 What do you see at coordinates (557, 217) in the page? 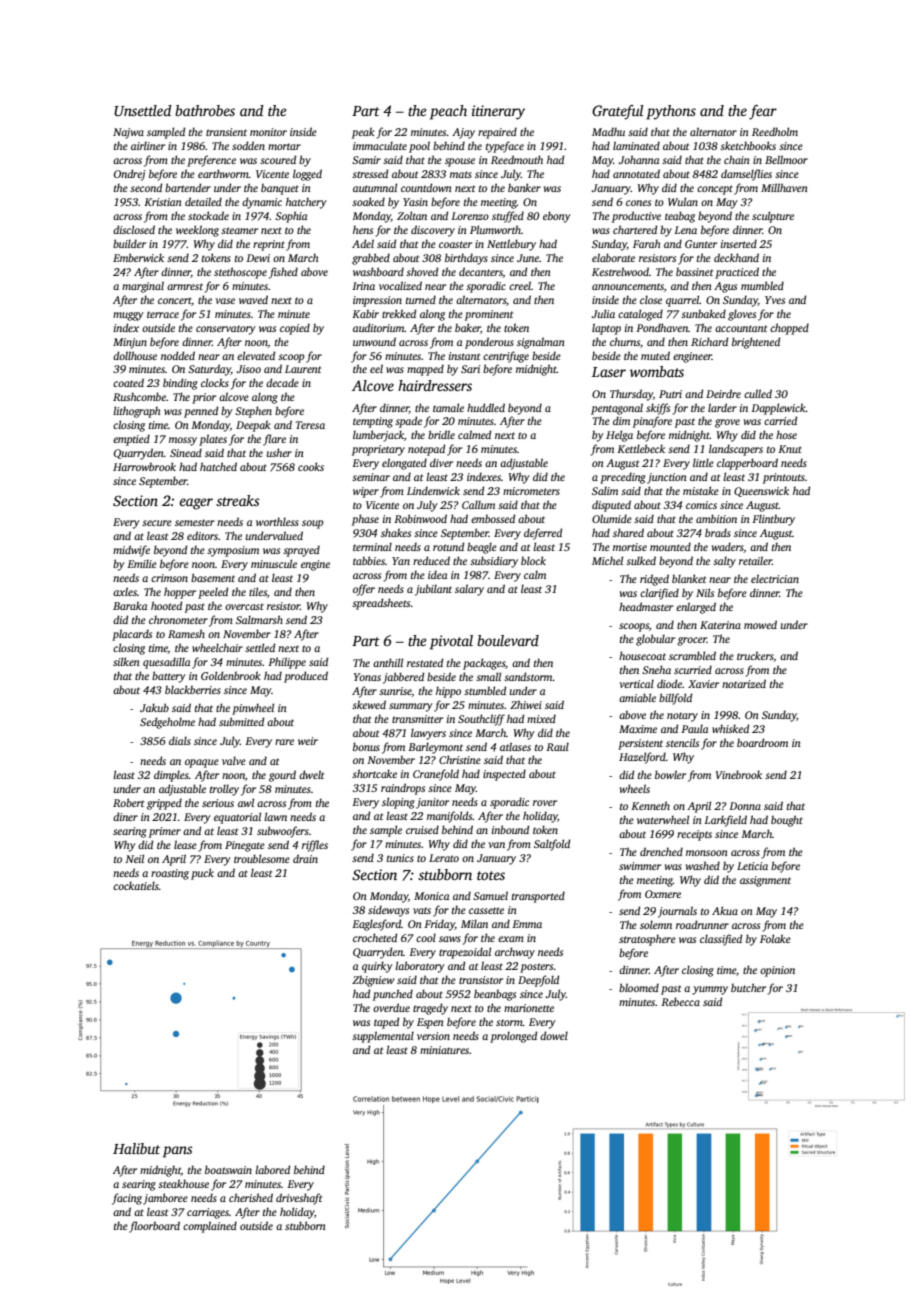
I see `ebony` at bounding box center [557, 217].
